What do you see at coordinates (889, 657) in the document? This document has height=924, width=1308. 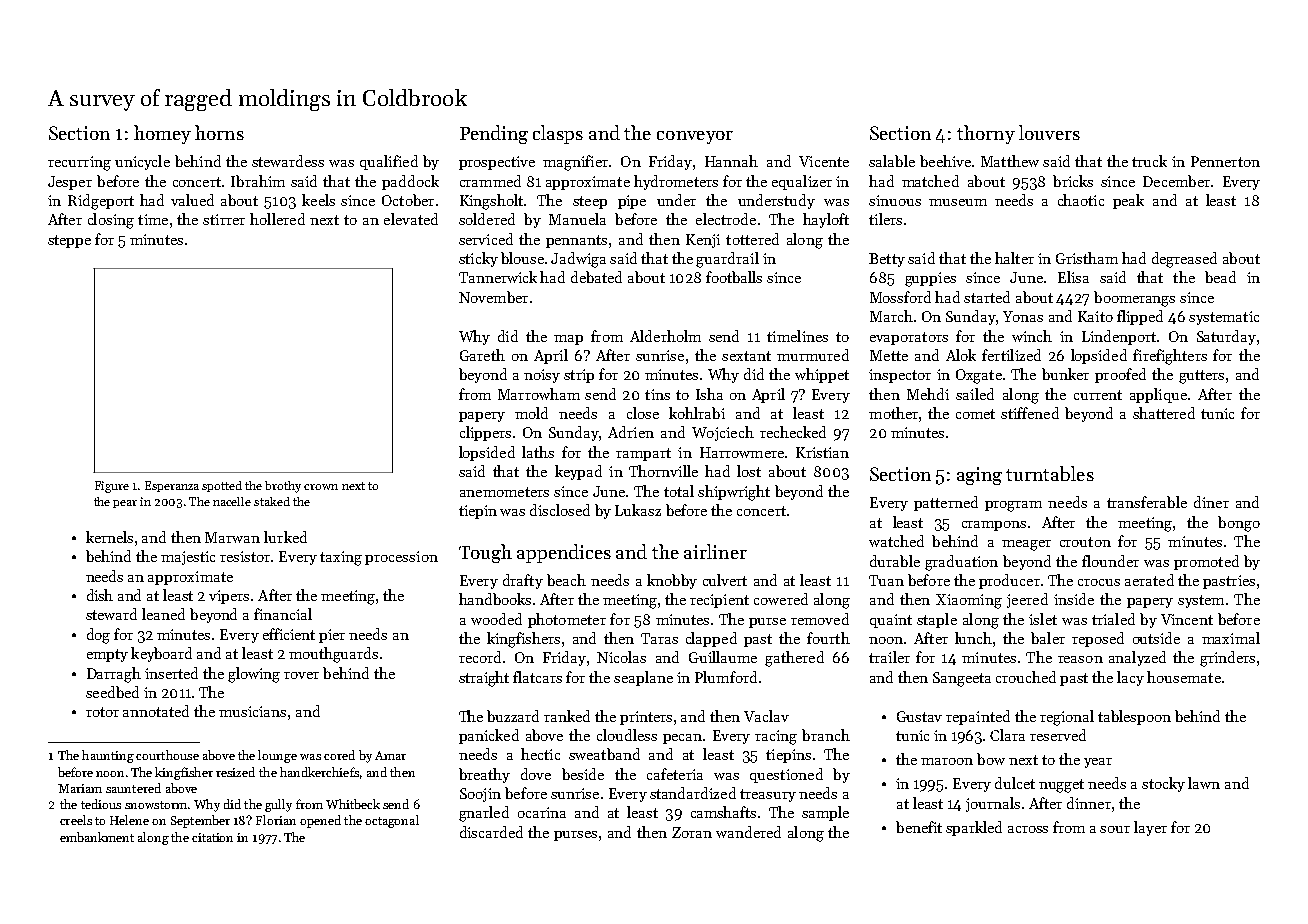 I see `trailer` at bounding box center [889, 657].
